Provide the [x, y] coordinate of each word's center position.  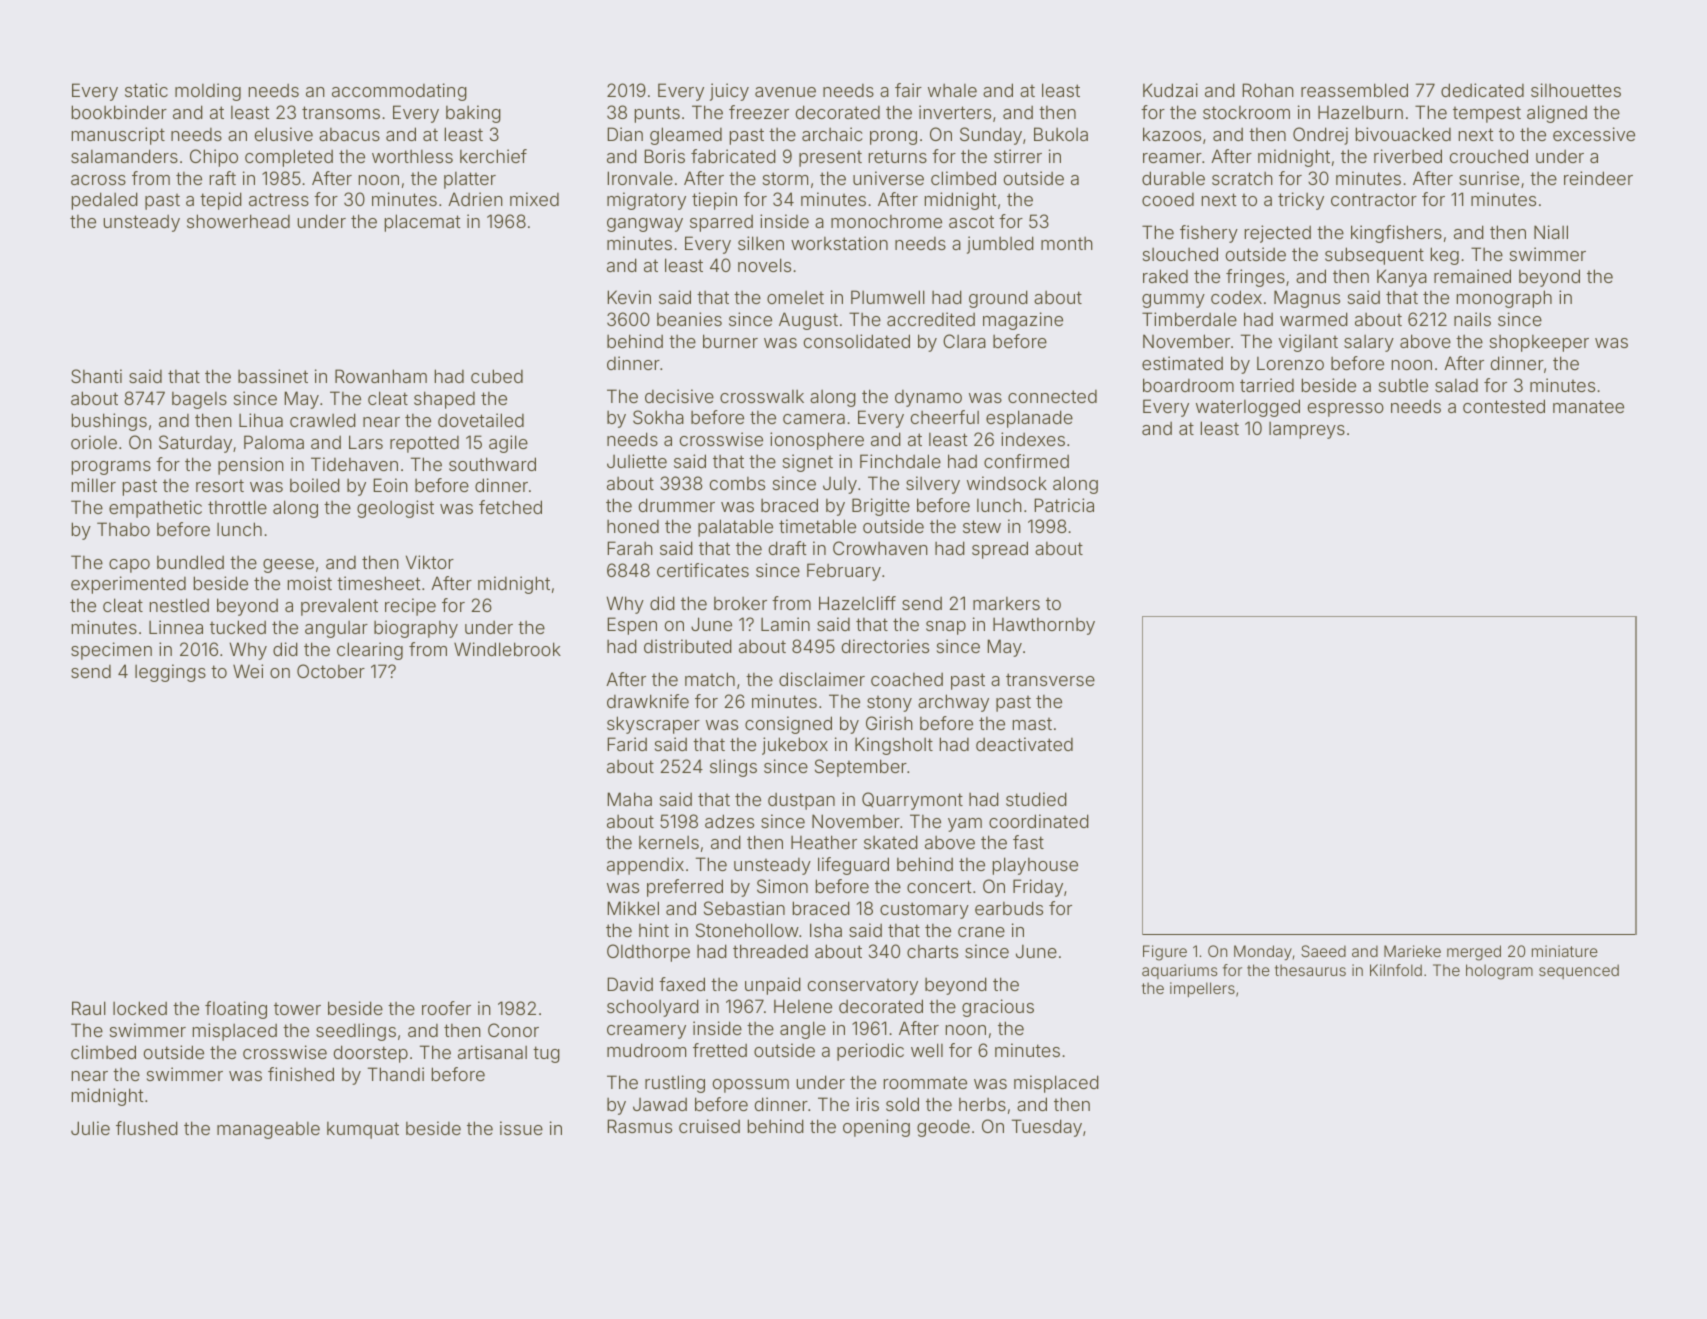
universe [888, 178]
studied [1036, 799]
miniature [1565, 951]
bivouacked [1403, 134]
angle [803, 1030]
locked [140, 1008]
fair [908, 90]
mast [1032, 724]
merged [1474, 953]
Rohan [1268, 90]
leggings [170, 673]
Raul [89, 1008]
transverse [1050, 679]
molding [208, 92]
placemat [423, 223]
